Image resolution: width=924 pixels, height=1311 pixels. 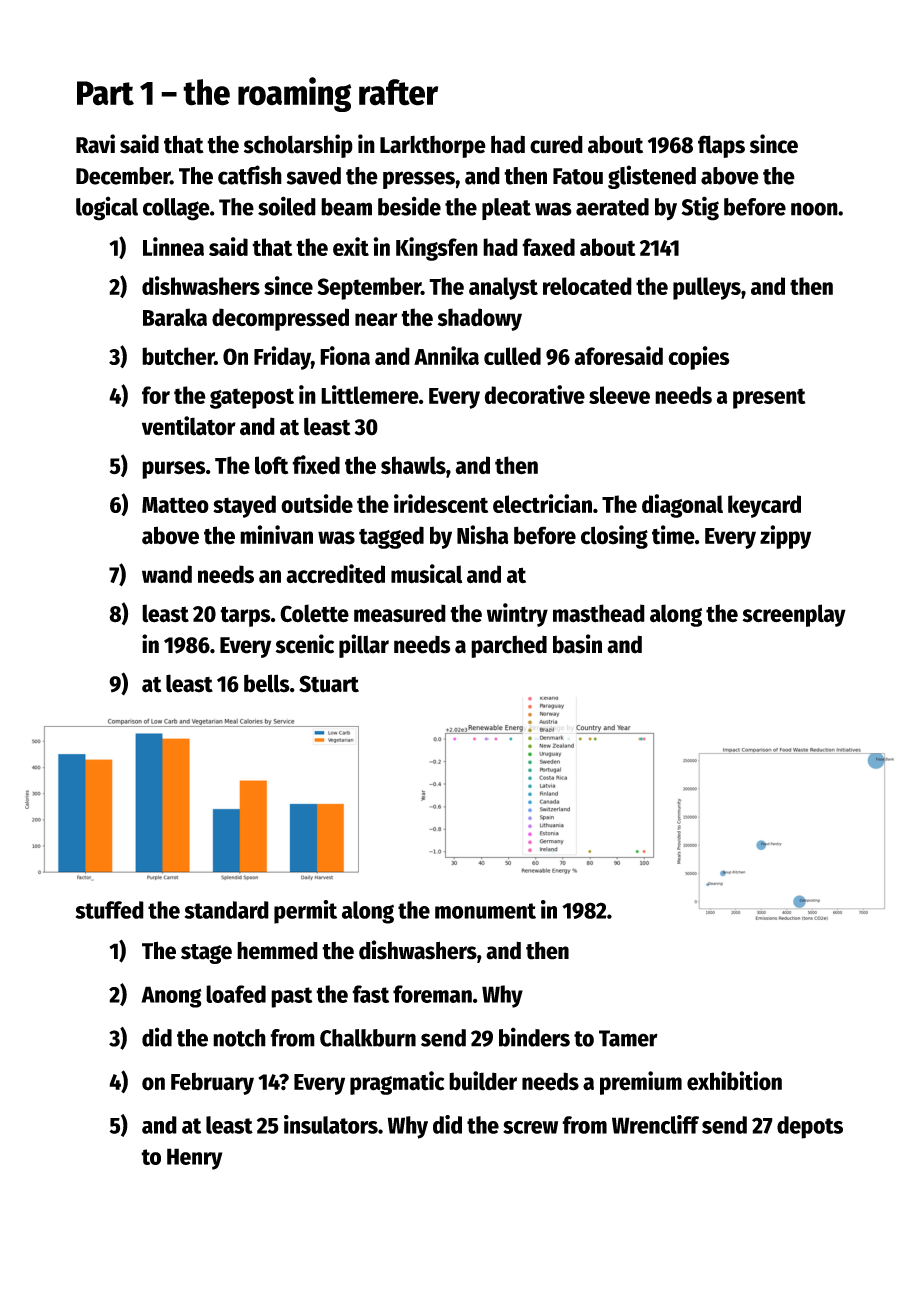 What do you see at coordinates (810, 1127) in the page?
I see `depots` at bounding box center [810, 1127].
